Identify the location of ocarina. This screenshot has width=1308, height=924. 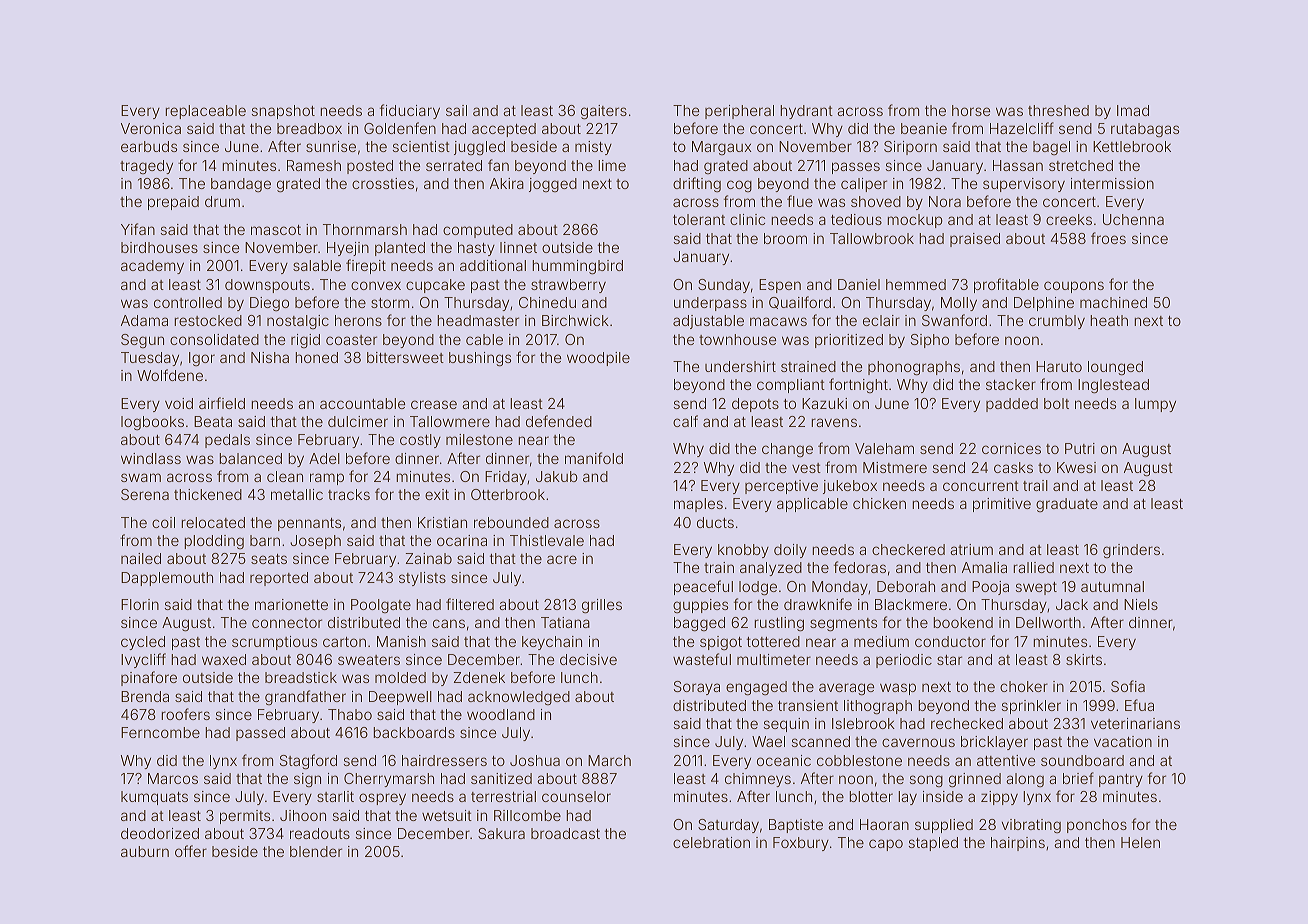
(462, 540).
